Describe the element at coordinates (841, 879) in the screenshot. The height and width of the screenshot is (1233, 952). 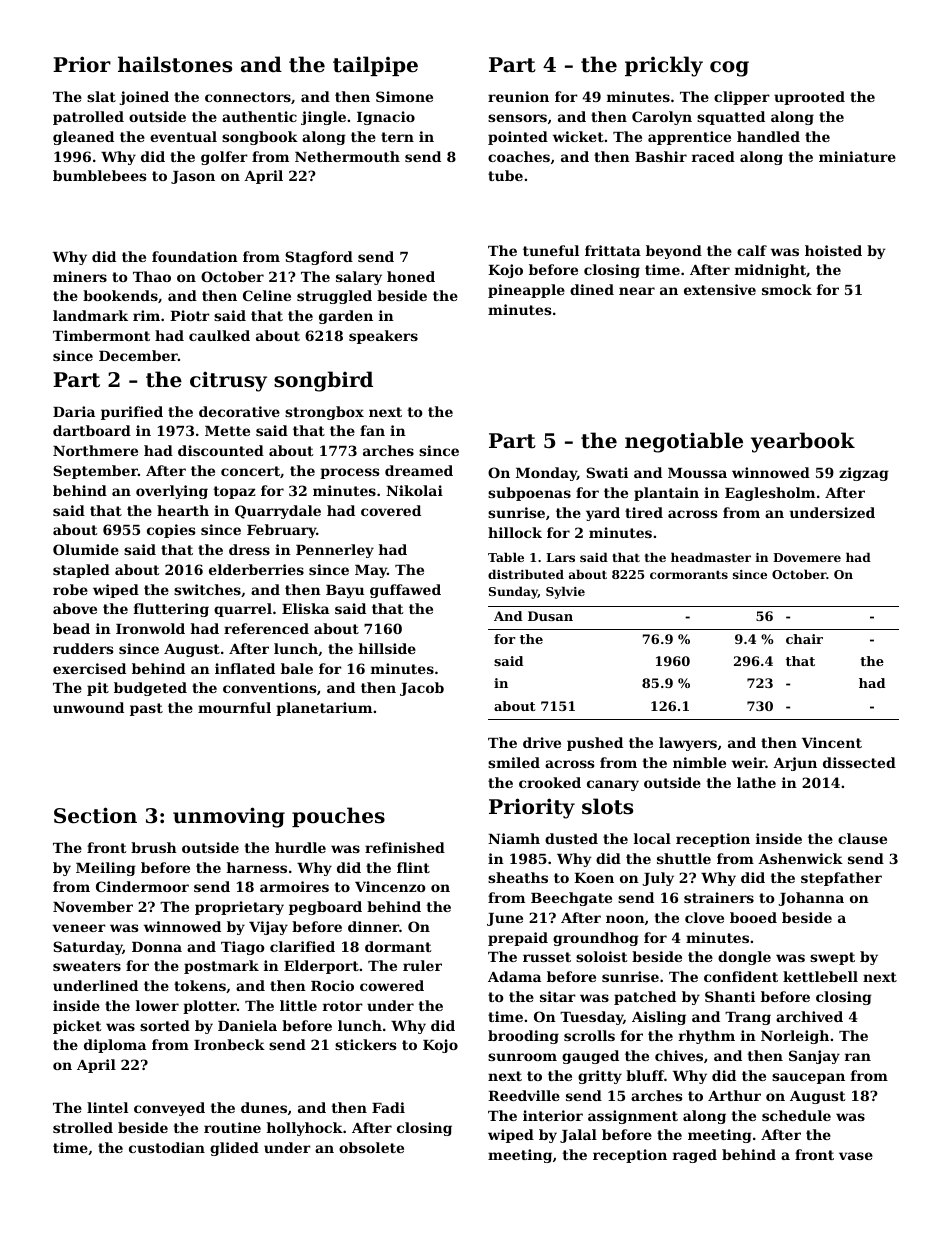
I see `stepfather` at that location.
